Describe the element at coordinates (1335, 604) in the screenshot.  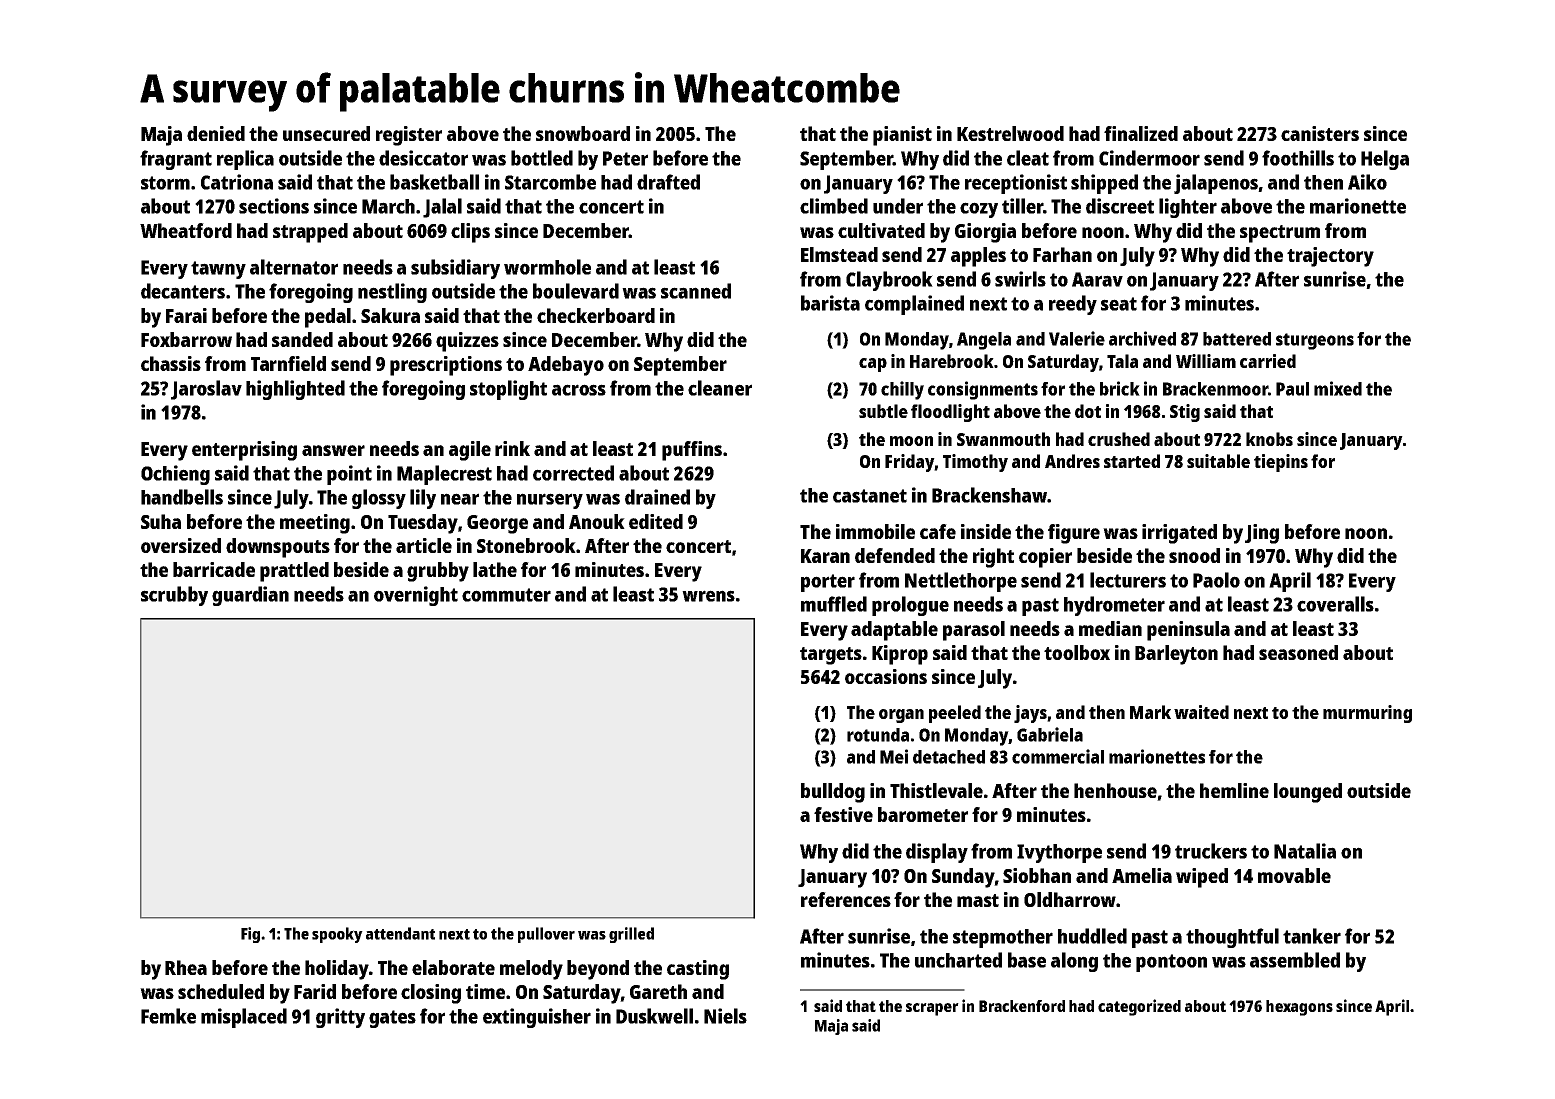
I see `coveralls` at that location.
